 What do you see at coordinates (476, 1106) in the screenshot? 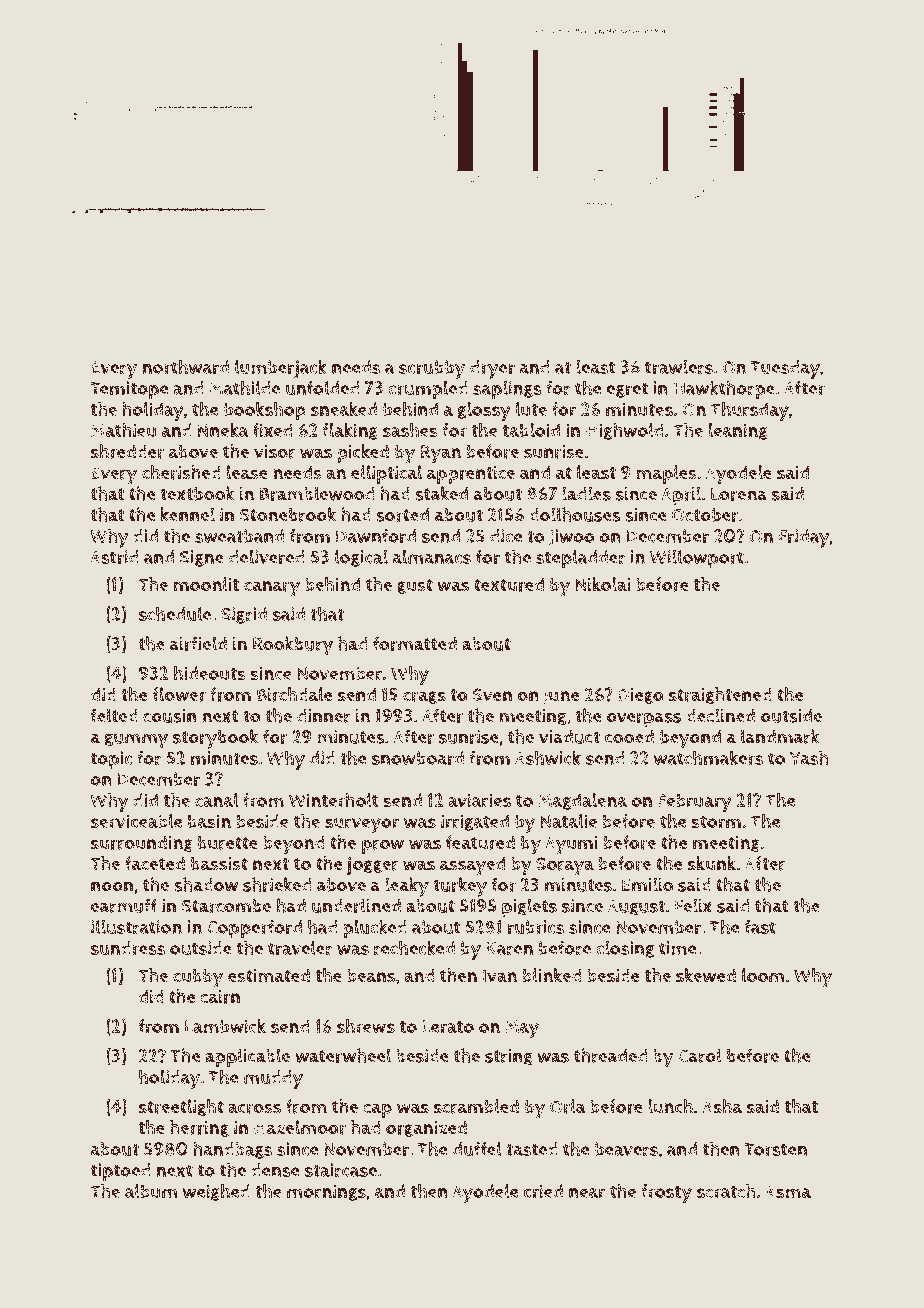
I see `scrambled` at bounding box center [476, 1106].
